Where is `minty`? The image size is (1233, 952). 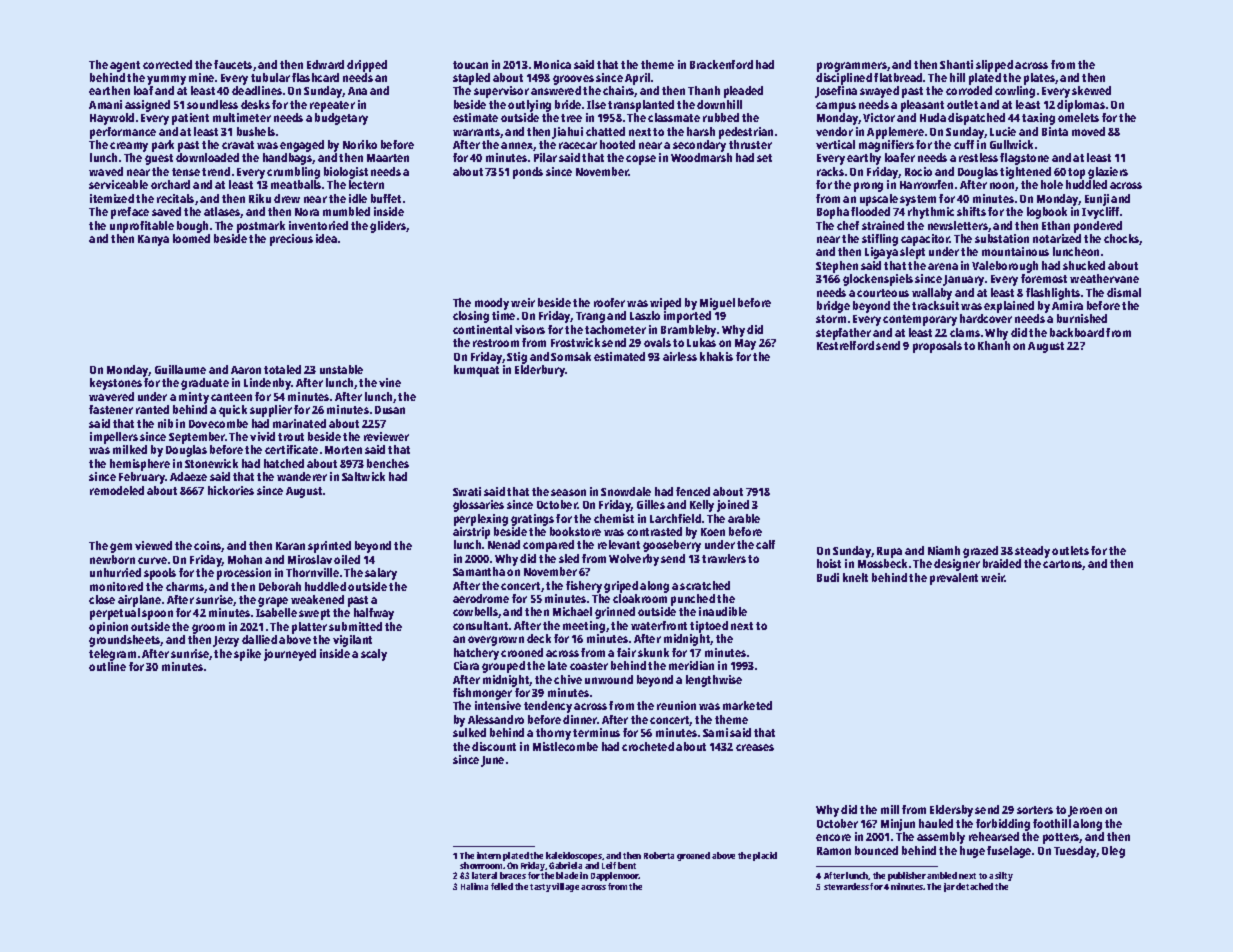 minty is located at coordinates (194, 398).
